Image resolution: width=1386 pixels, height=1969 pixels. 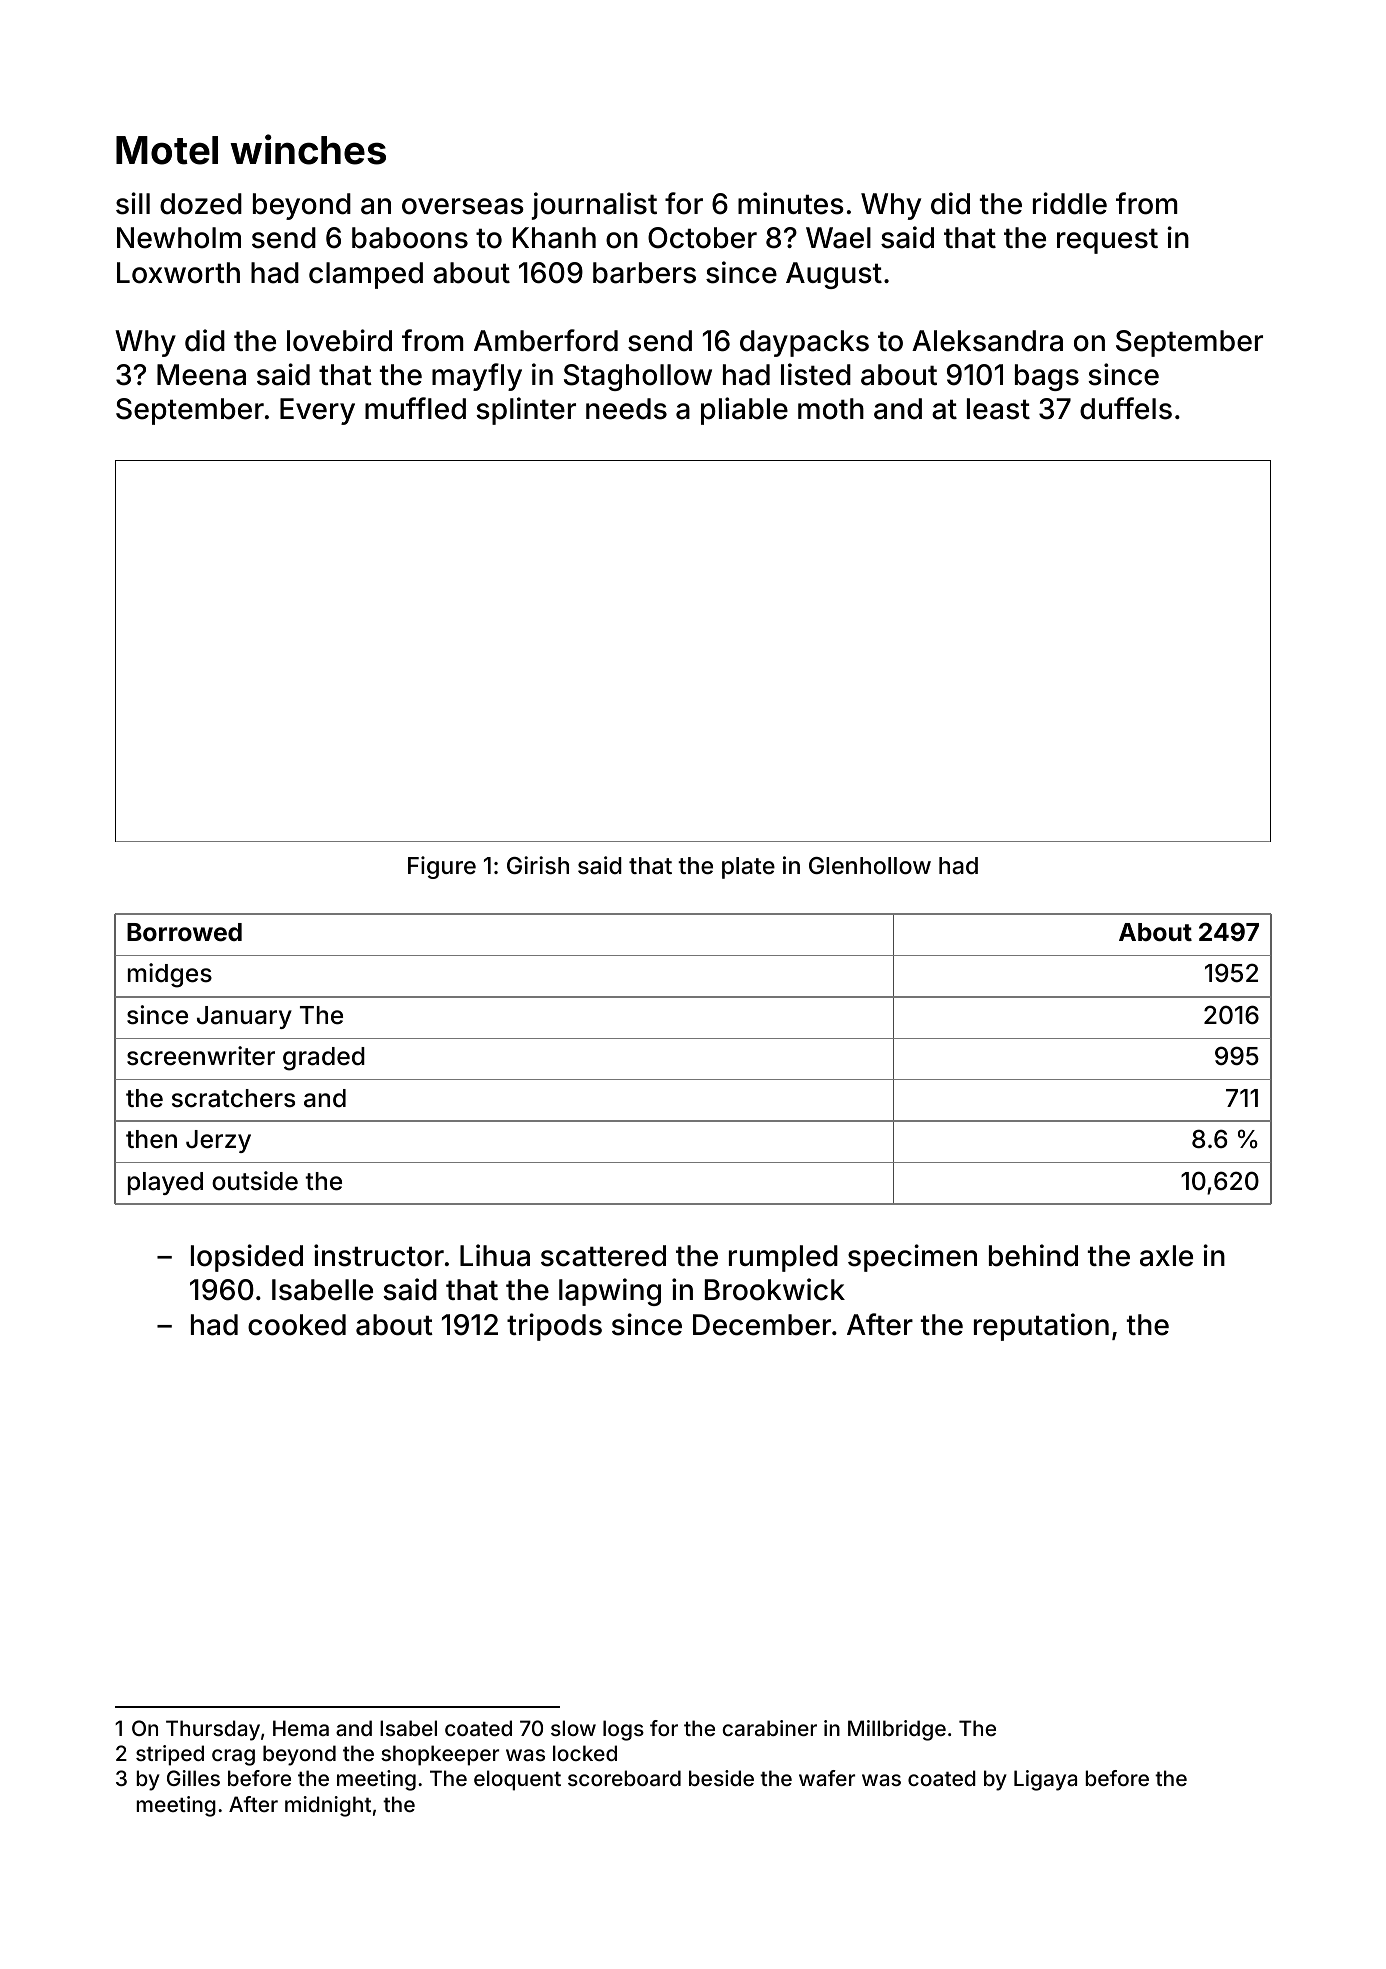 I want to click on request, so click(x=1107, y=241).
